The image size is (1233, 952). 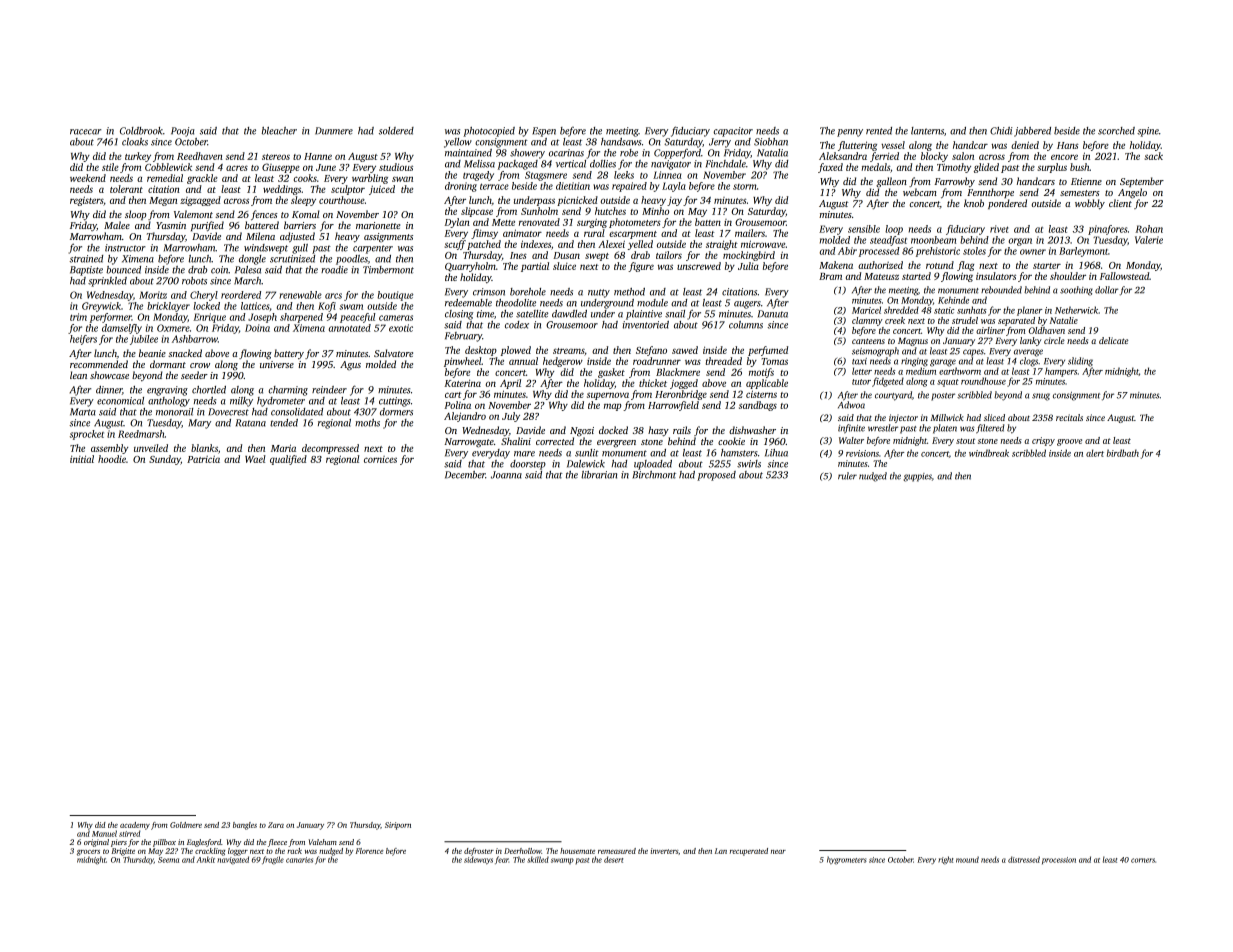 I want to click on Siriporn, so click(x=398, y=826).
